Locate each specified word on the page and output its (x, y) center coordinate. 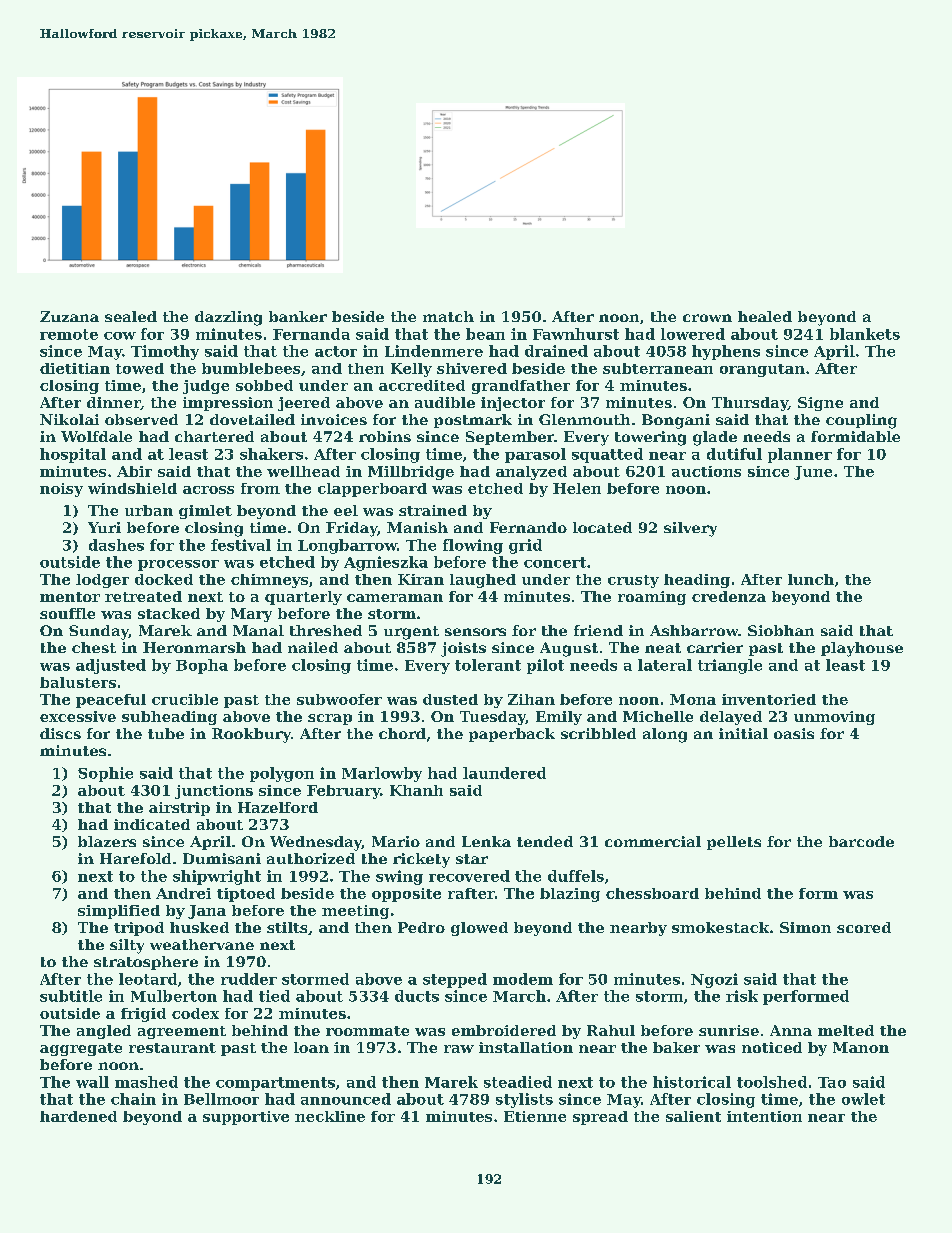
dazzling (228, 318)
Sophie (105, 774)
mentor (70, 597)
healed (765, 316)
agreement (182, 1032)
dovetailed (252, 419)
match (448, 316)
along (665, 735)
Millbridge (411, 473)
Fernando (528, 527)
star (472, 859)
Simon (805, 927)
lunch (811, 579)
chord (402, 733)
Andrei (183, 893)
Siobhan (781, 630)
